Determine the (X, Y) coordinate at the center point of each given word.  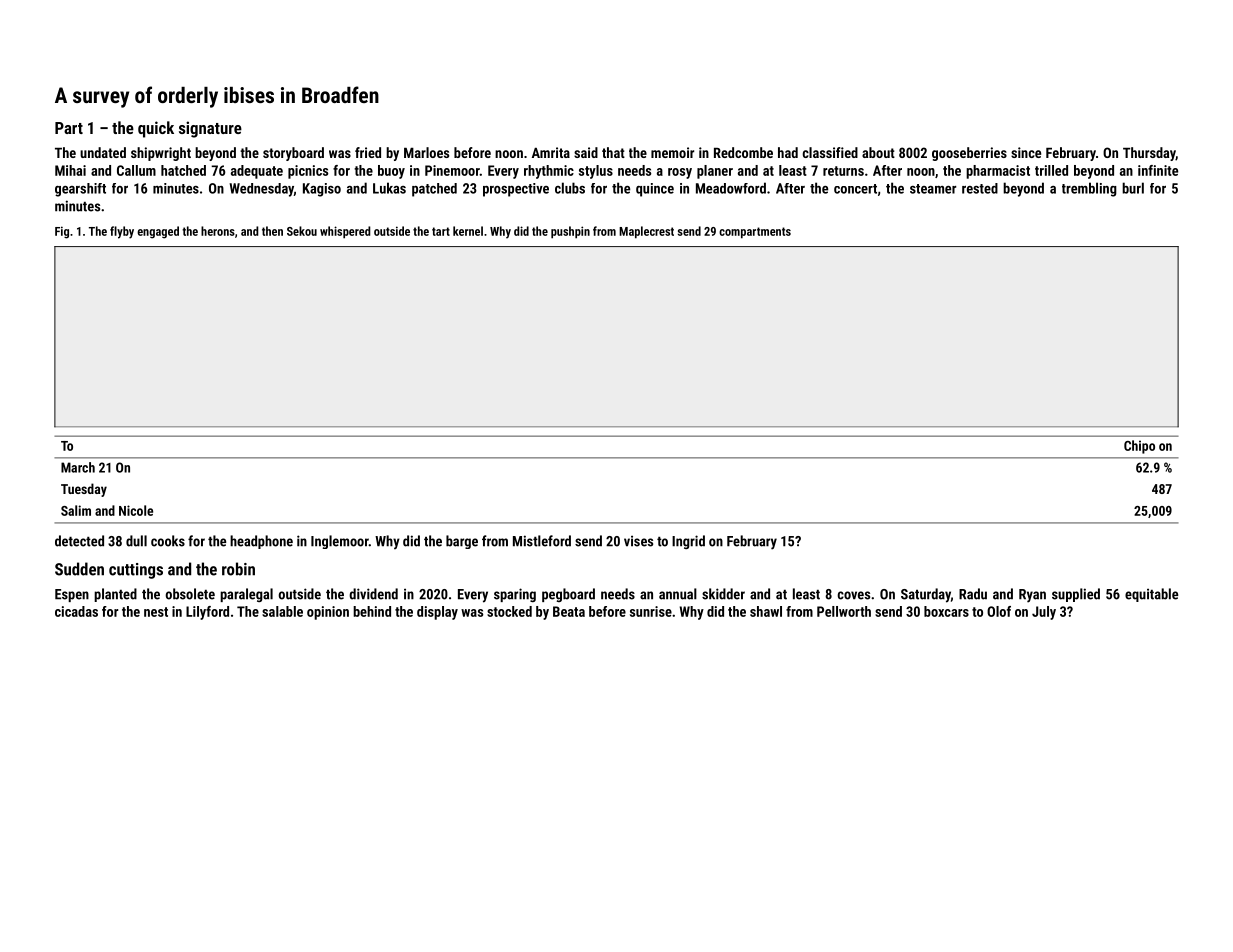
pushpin (570, 232)
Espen (72, 595)
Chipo (1139, 447)
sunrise (651, 611)
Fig (62, 232)
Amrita (551, 152)
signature (210, 129)
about (878, 152)
